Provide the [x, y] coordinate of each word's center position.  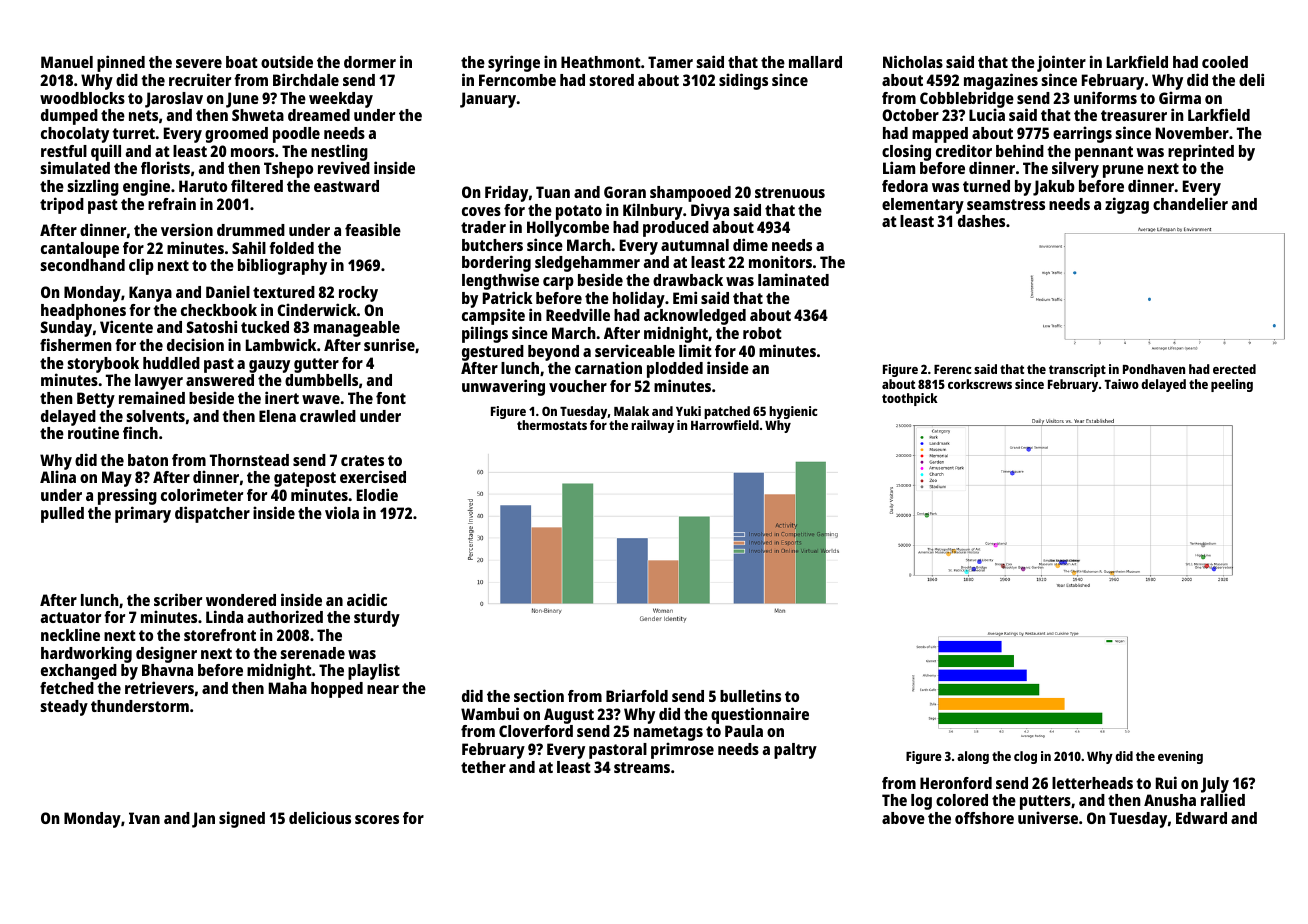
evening [1180, 757]
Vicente [126, 326]
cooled [1225, 62]
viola [342, 512]
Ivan [144, 818]
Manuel [67, 62]
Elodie [377, 494]
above [903, 818]
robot [762, 333]
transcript [1077, 370]
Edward [1201, 818]
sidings [743, 81]
